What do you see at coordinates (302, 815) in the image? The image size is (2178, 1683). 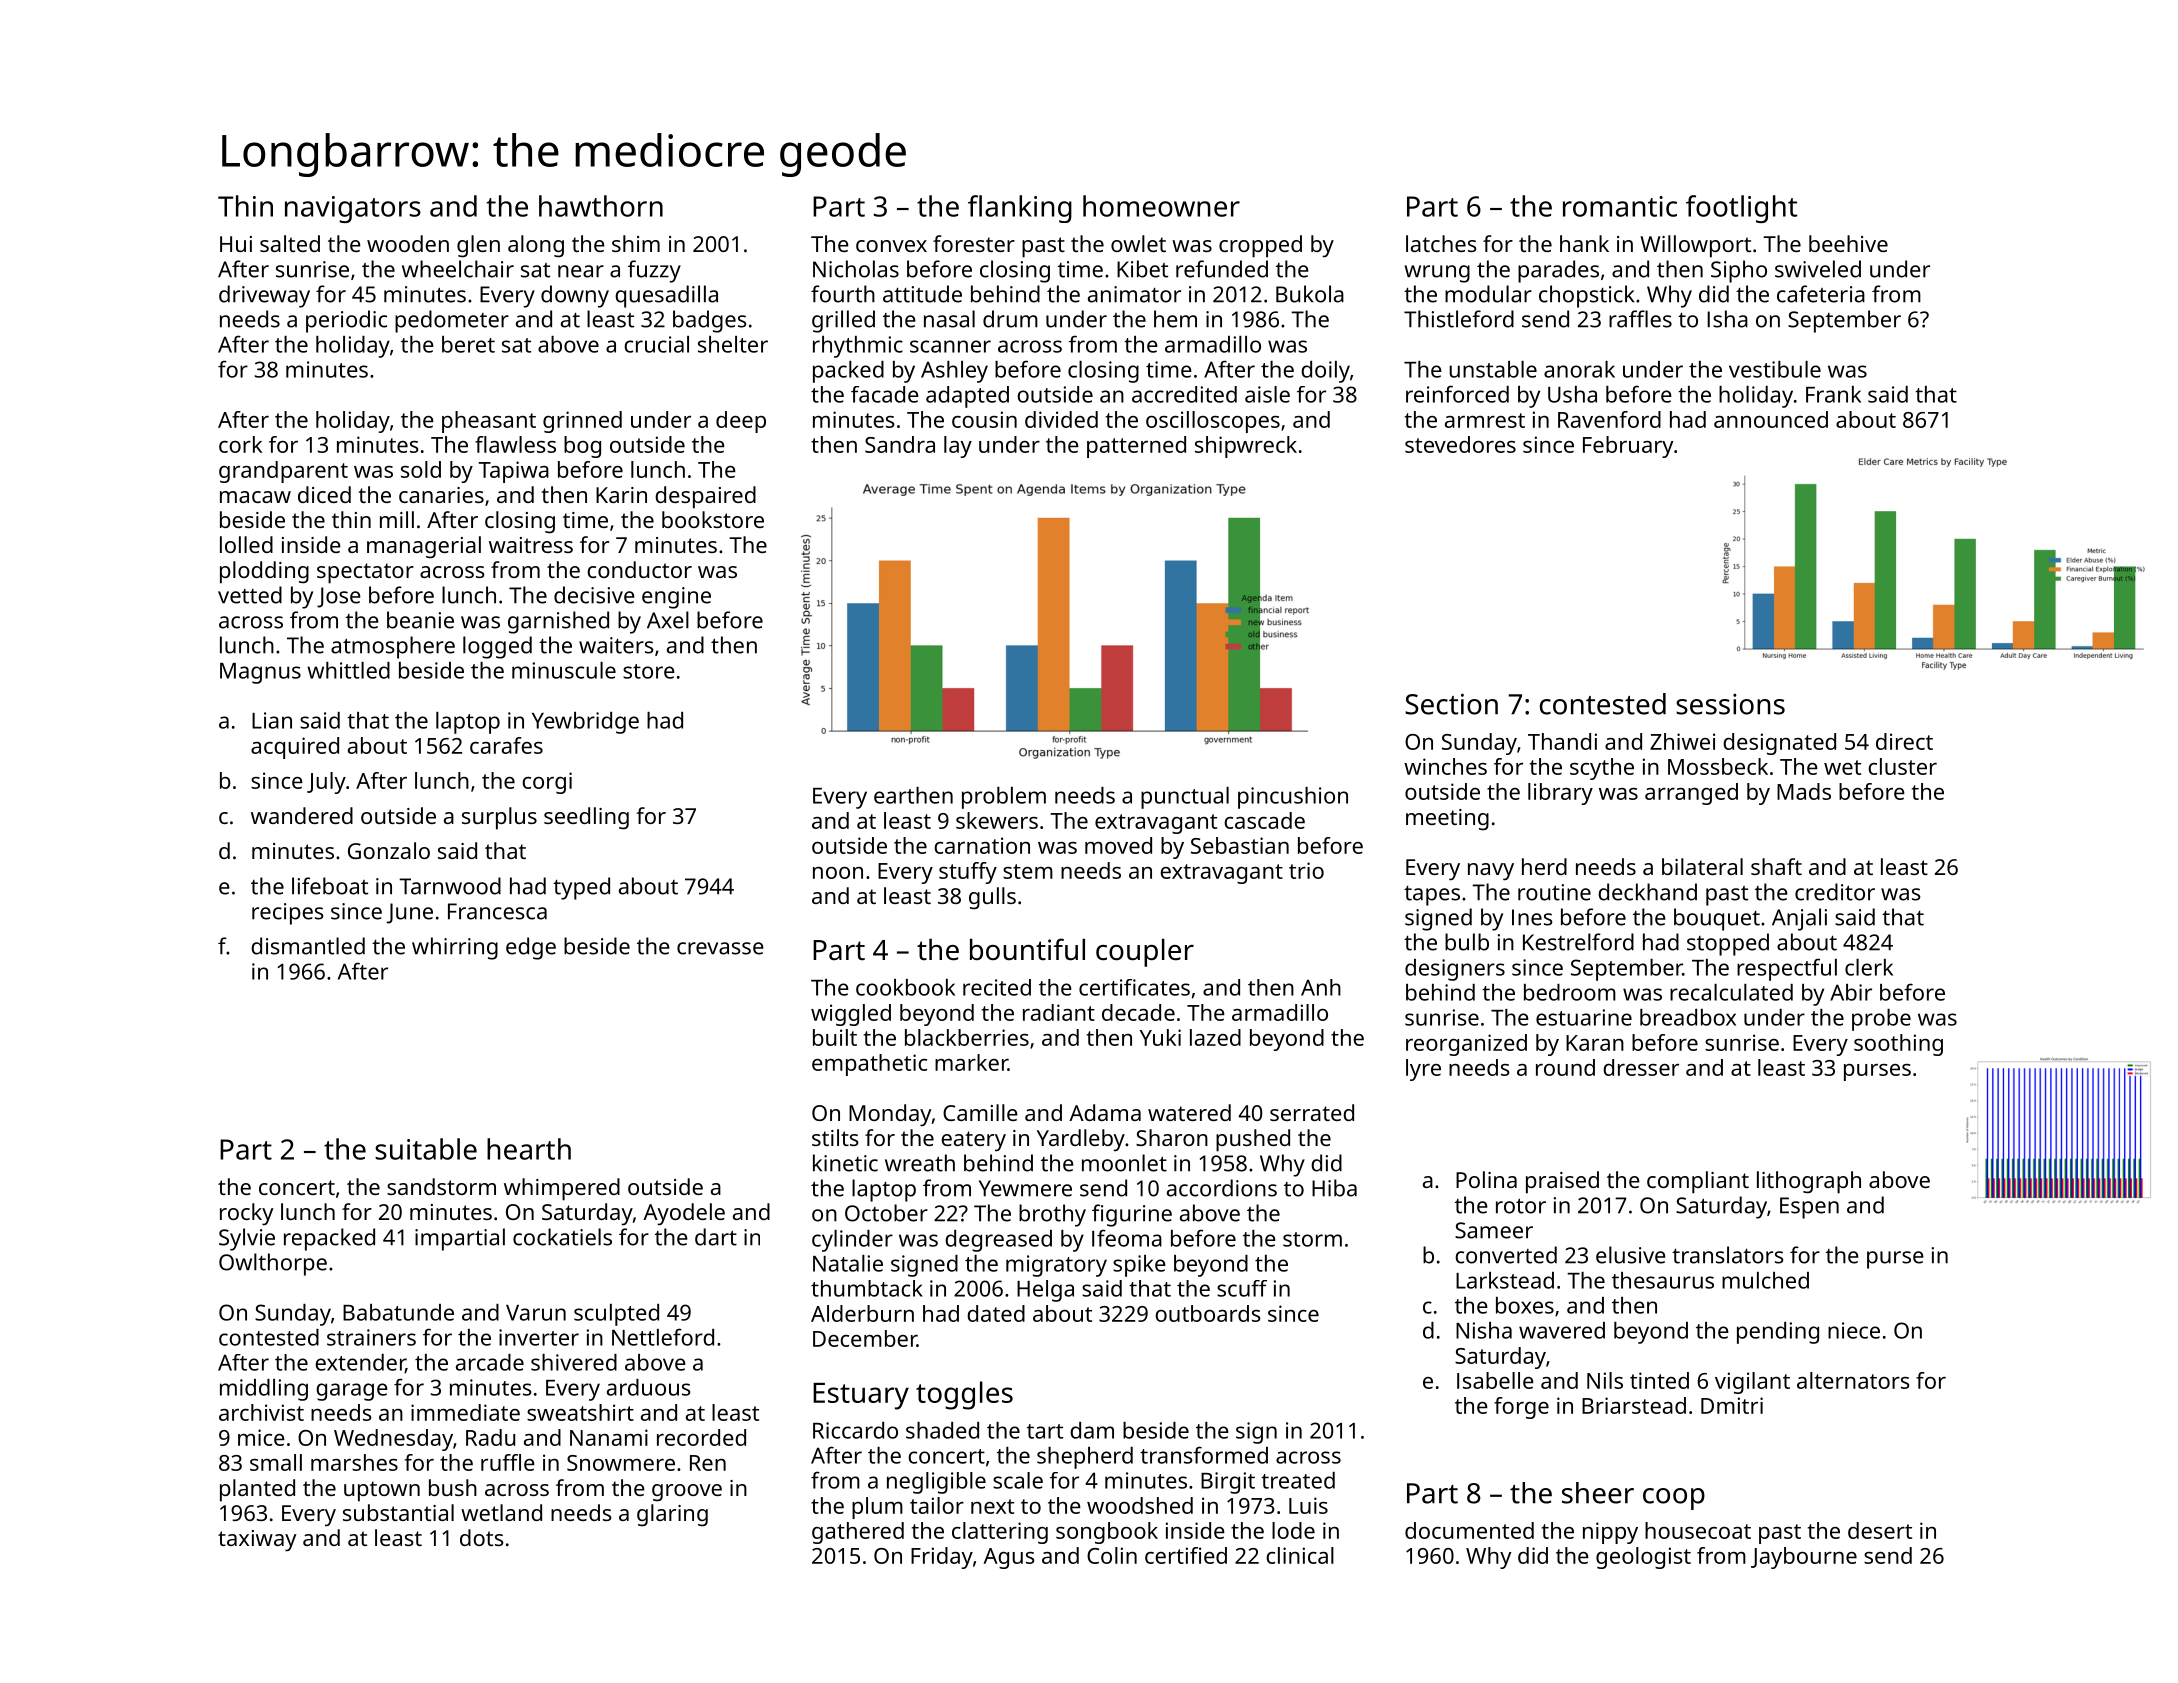 I see `wandered` at bounding box center [302, 815].
